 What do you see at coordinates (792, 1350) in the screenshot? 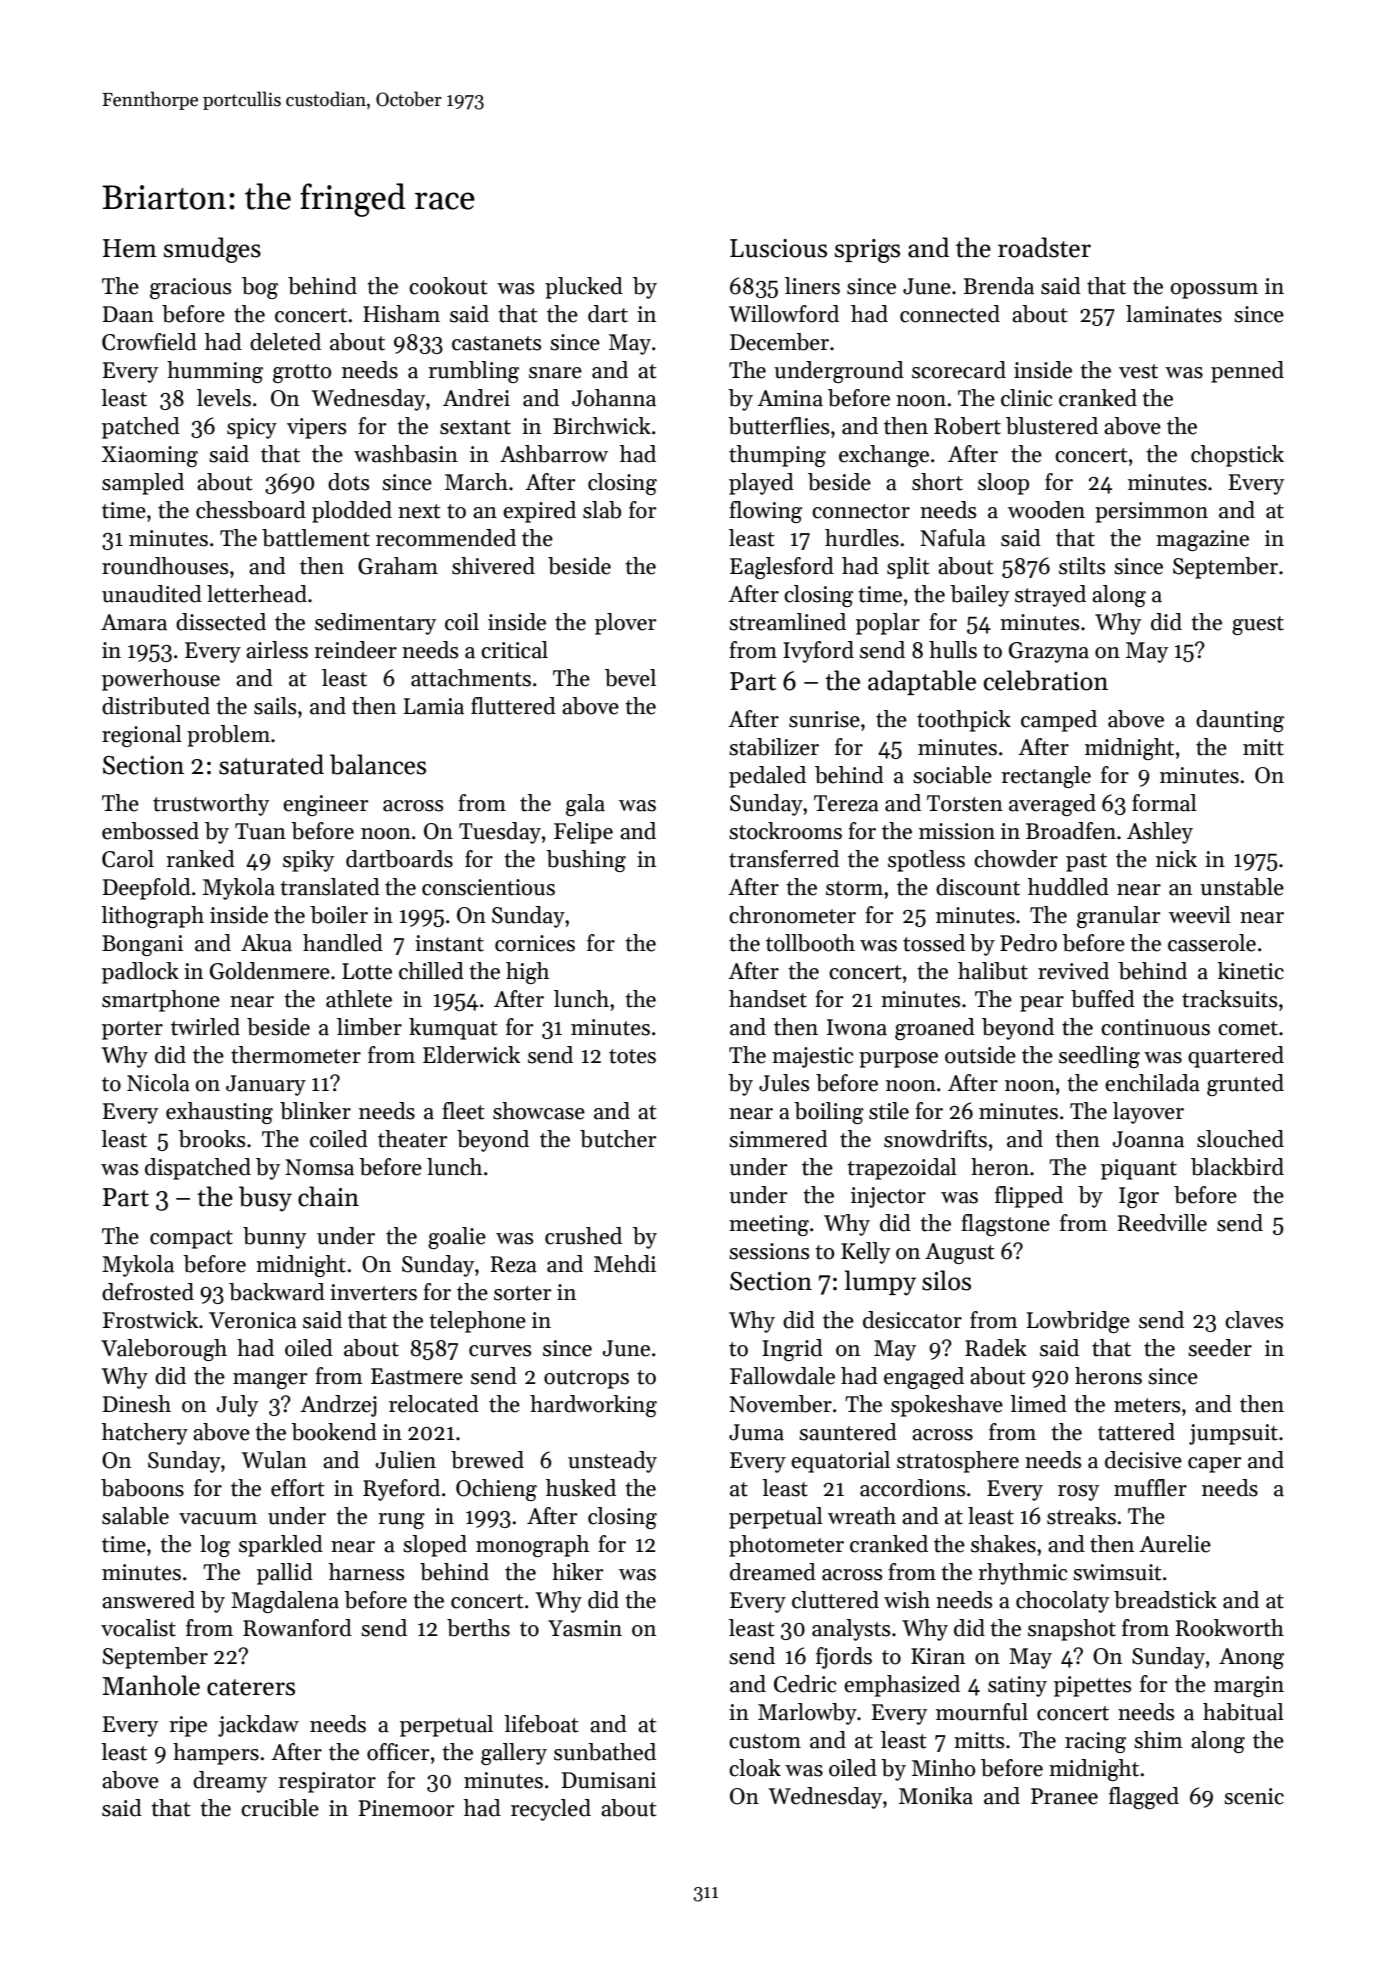
I see `Ingrid` at bounding box center [792, 1350].
